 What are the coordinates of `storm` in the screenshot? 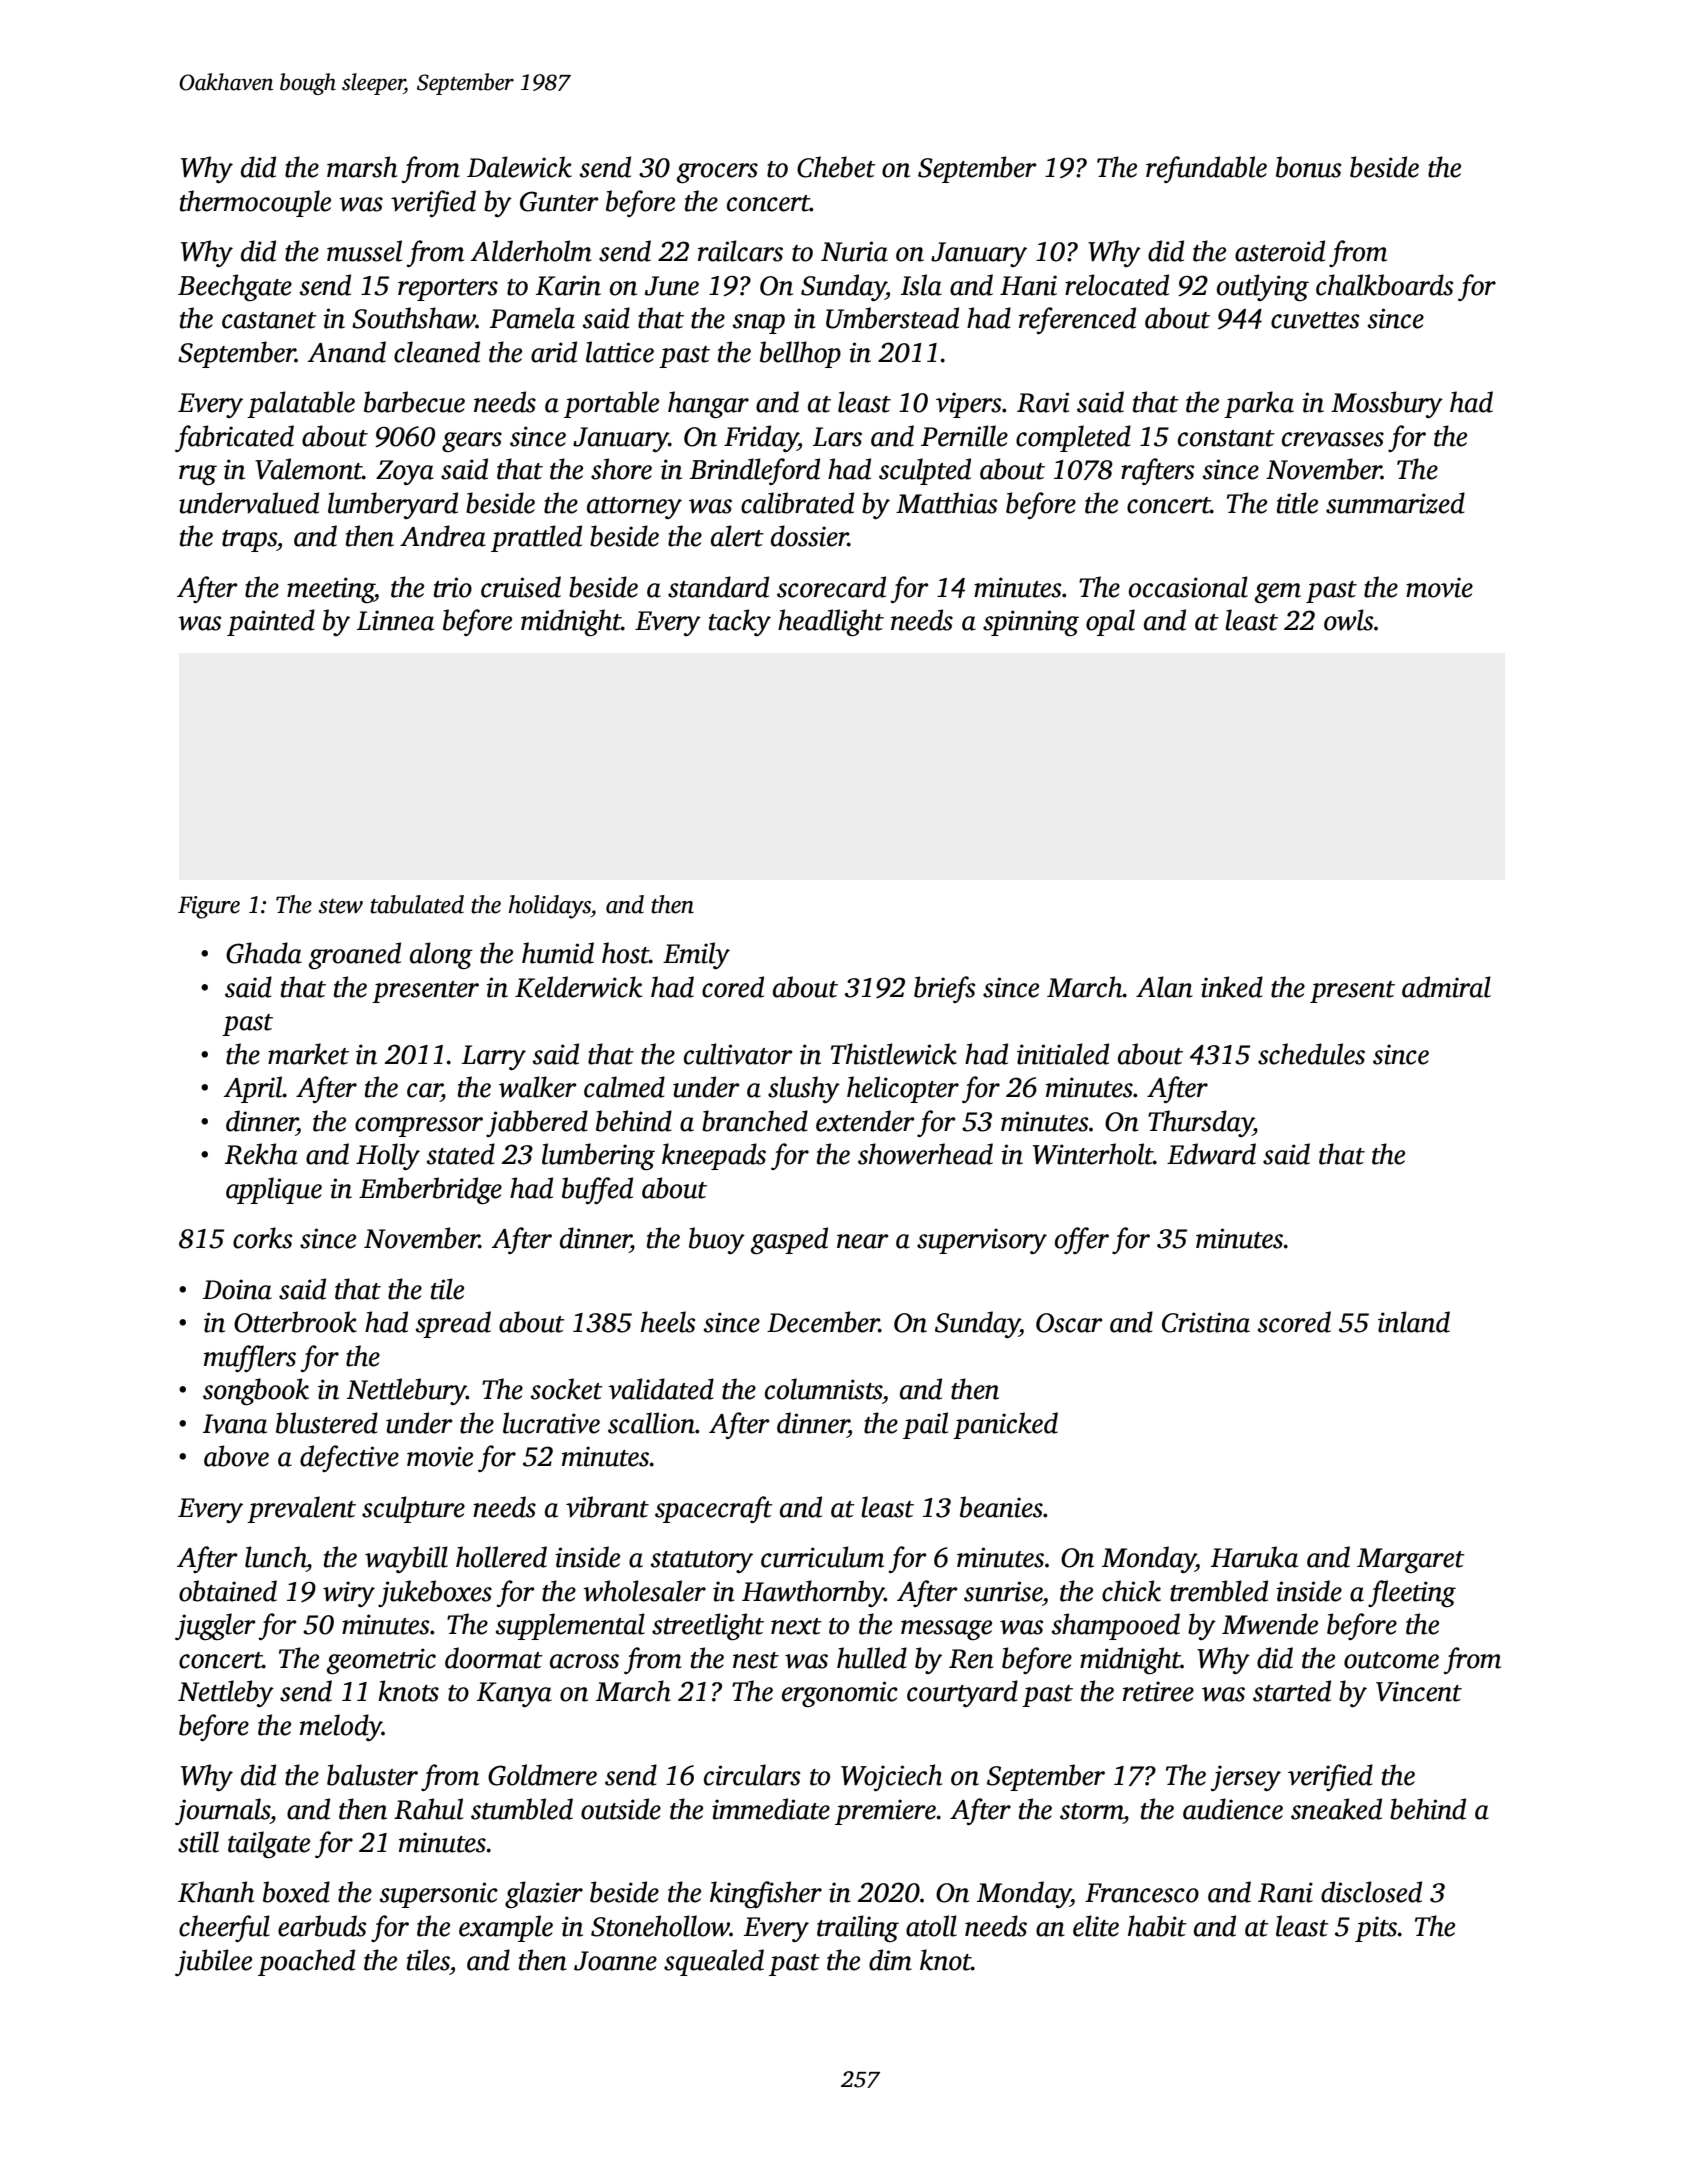 It's located at (1091, 1811).
